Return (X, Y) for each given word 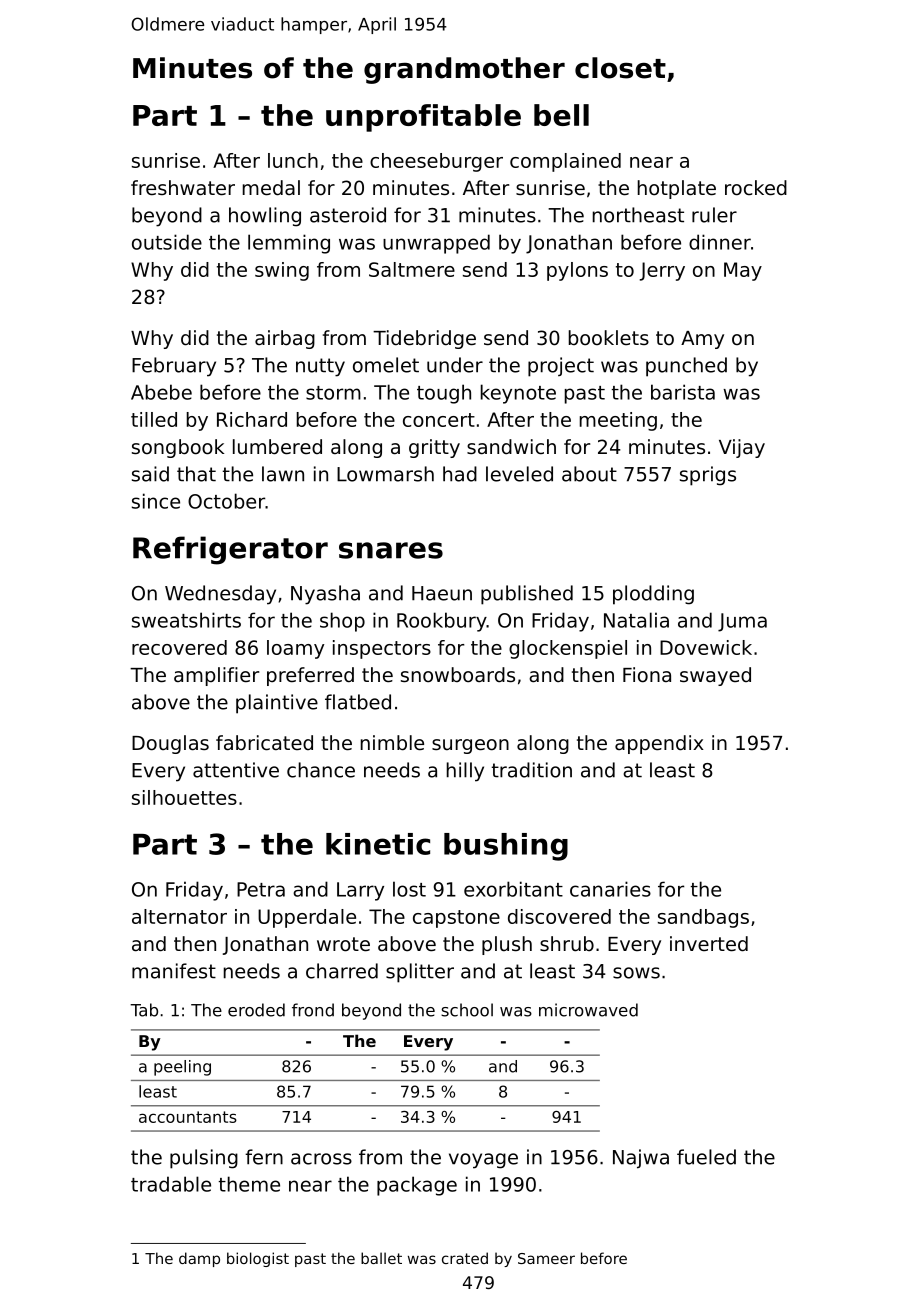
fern (264, 1157)
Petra (261, 889)
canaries (610, 889)
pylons (577, 271)
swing (282, 271)
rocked (756, 188)
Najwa (641, 1159)
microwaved (588, 1010)
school (467, 1010)
